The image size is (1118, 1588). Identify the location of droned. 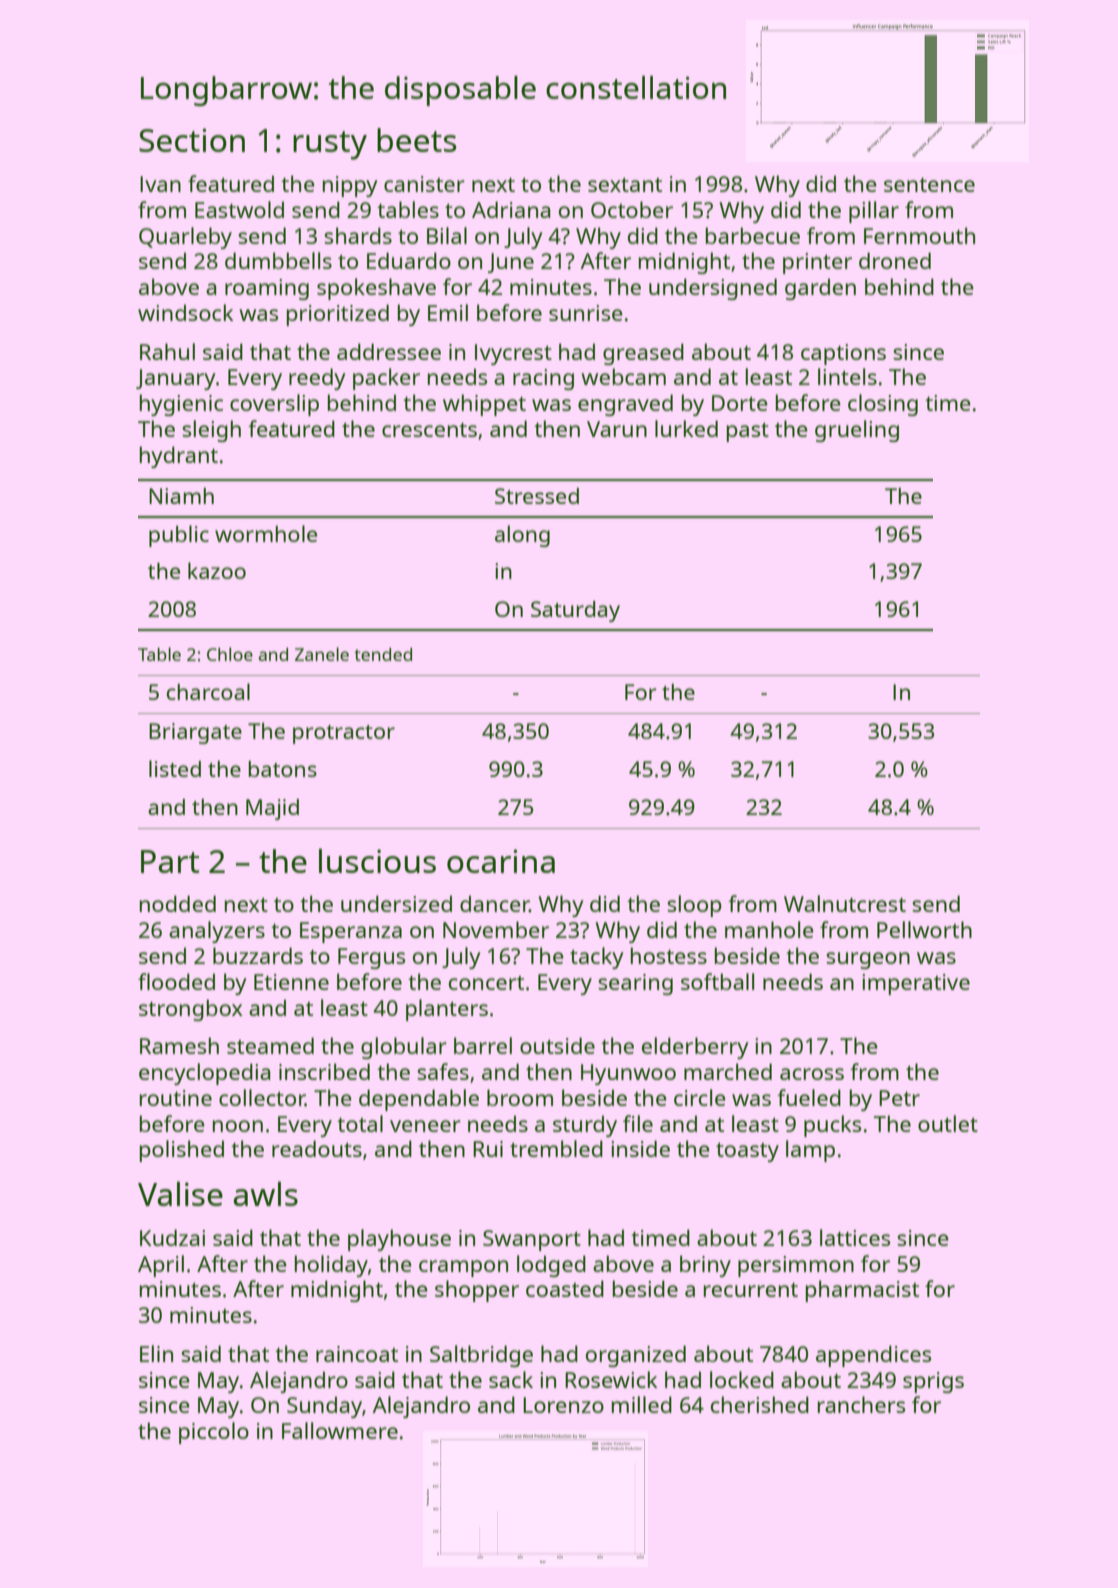
(895, 260).
